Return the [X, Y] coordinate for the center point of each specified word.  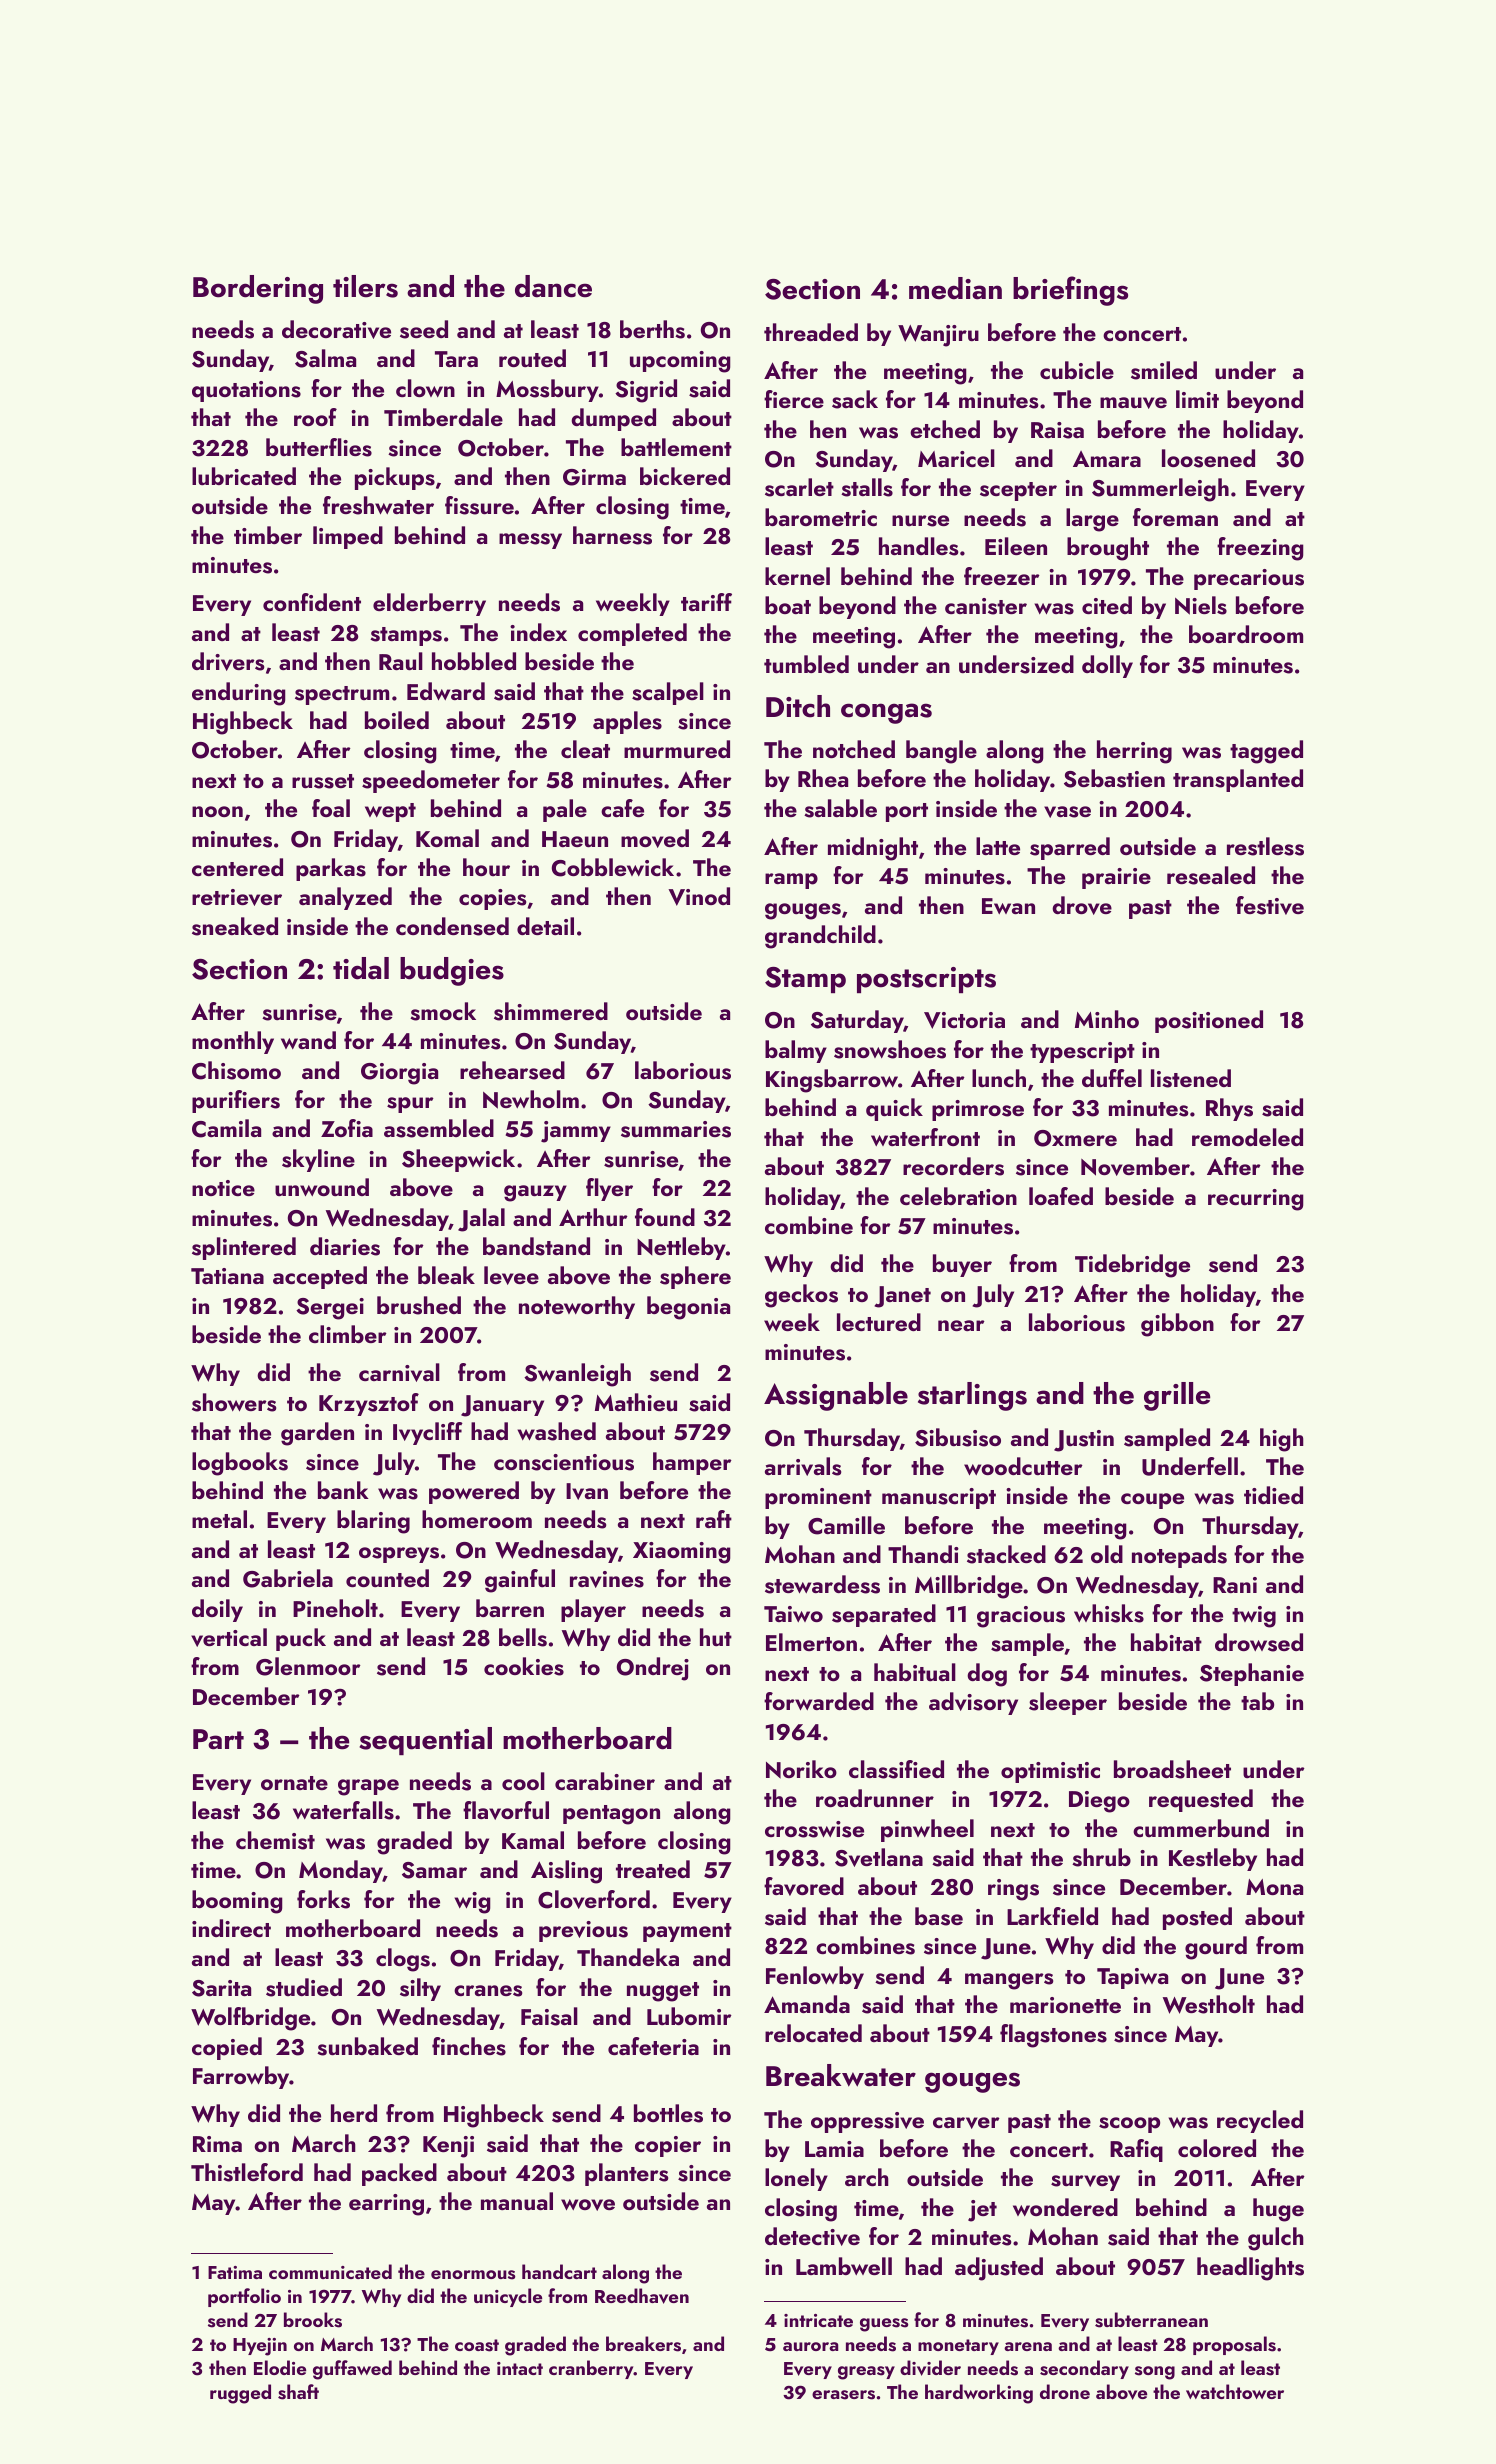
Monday [341, 1871]
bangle [941, 752]
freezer [1002, 576]
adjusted [999, 2269]
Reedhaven [642, 2296]
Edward [446, 691]
